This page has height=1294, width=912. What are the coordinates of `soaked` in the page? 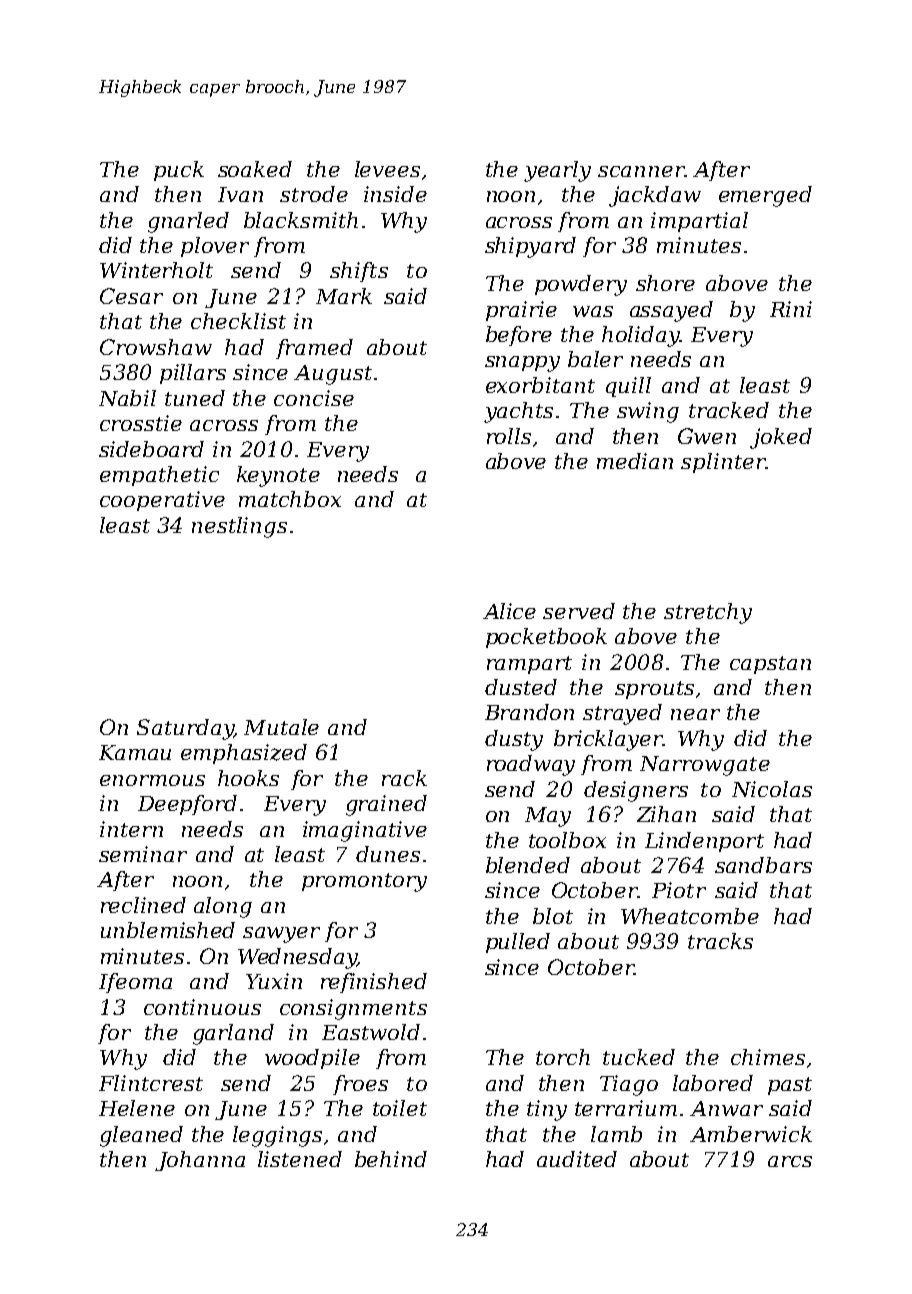 It's located at (255, 169).
